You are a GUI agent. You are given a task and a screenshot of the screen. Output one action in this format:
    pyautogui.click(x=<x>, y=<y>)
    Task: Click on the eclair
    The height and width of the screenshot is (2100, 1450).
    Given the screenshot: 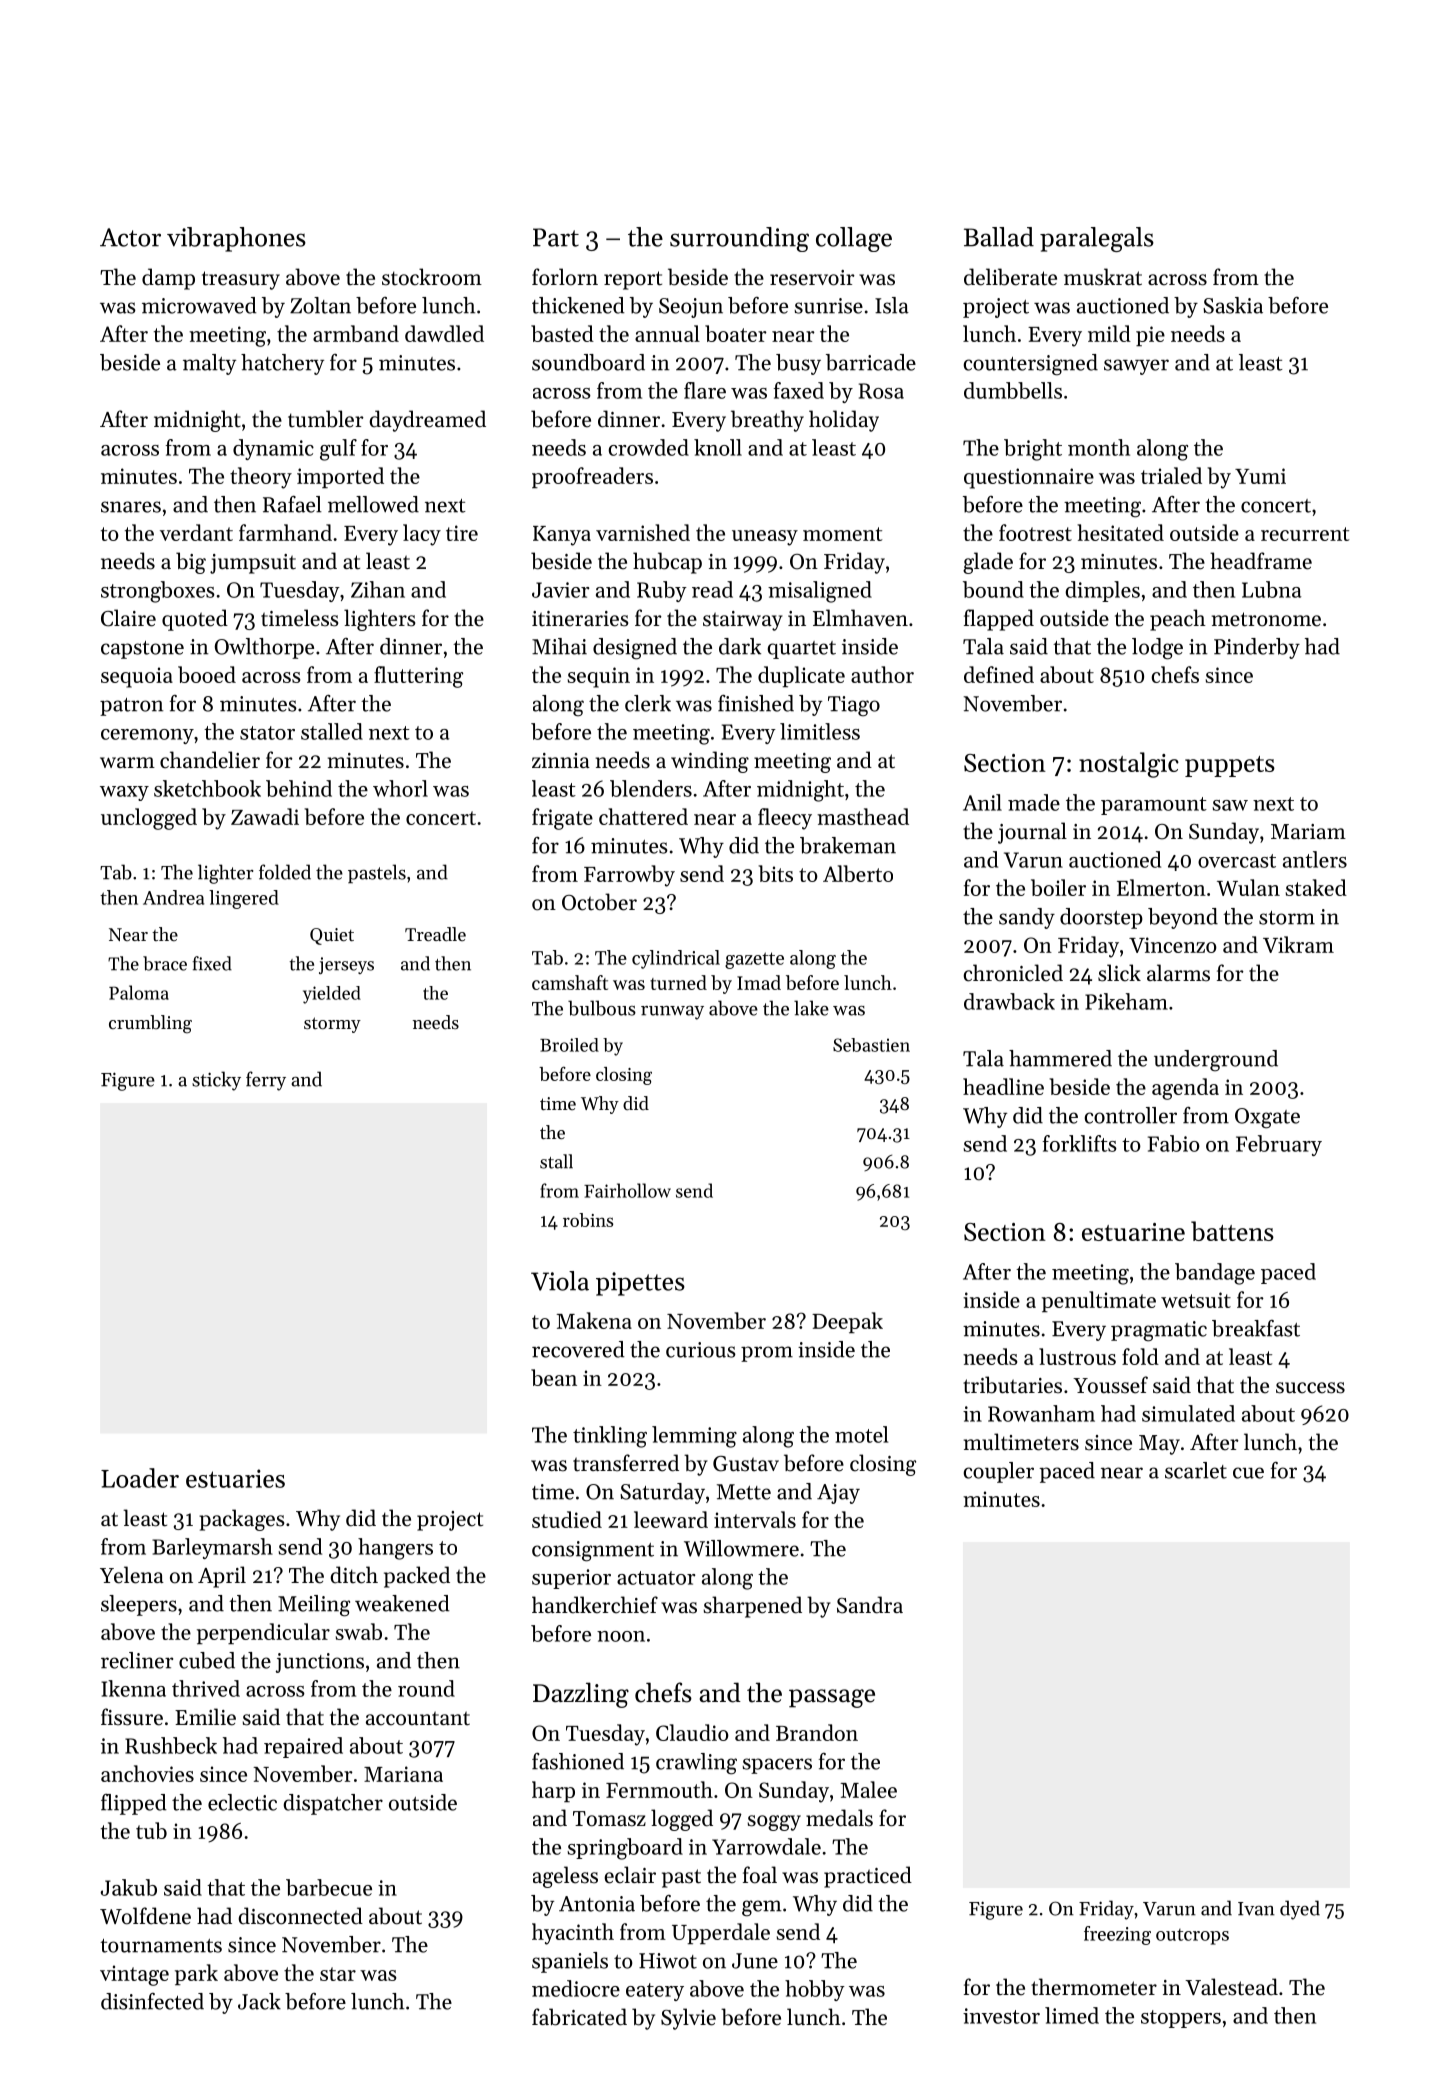 What is the action you would take?
    pyautogui.click(x=630, y=1875)
